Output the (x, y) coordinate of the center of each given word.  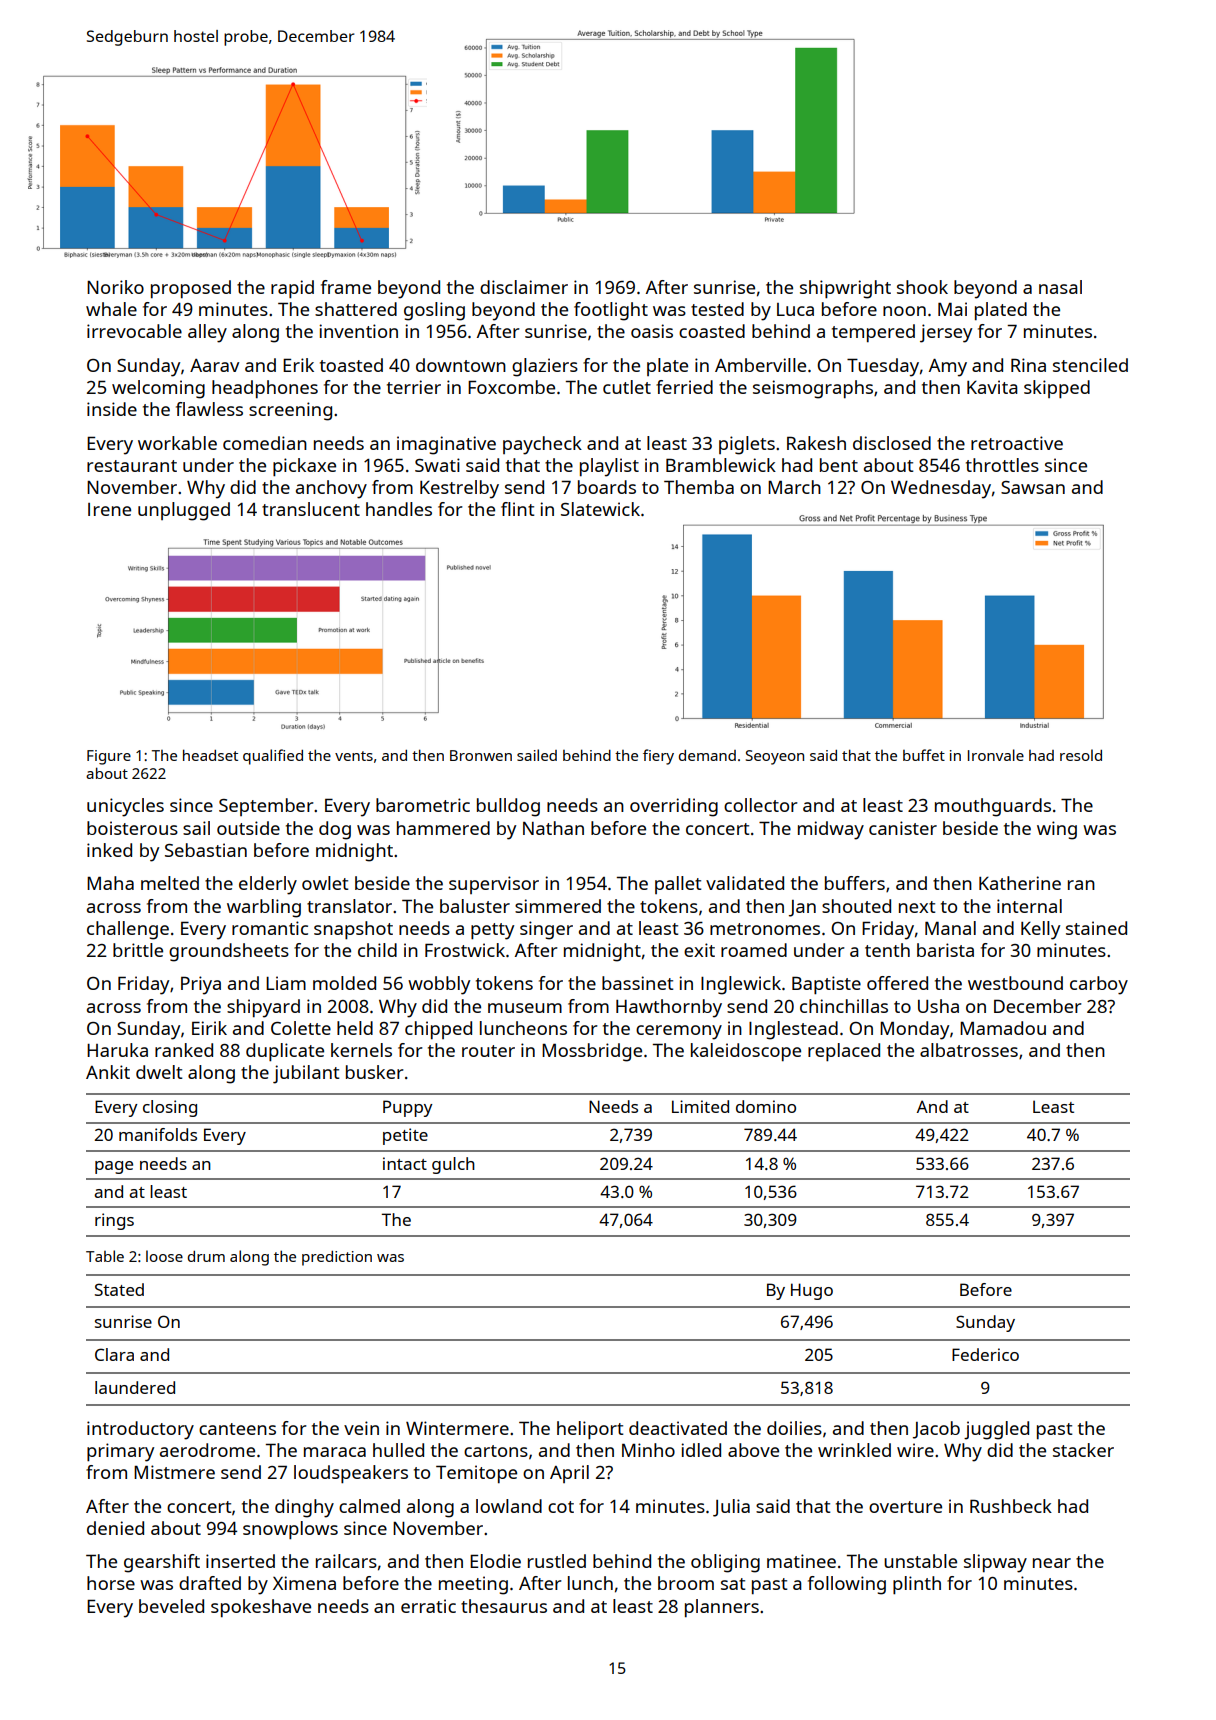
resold (1081, 755)
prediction (337, 1258)
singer (546, 930)
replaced (844, 1052)
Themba (699, 487)
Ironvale (996, 755)
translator (349, 906)
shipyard (263, 1008)
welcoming (158, 389)
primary (120, 1452)
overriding (674, 807)
